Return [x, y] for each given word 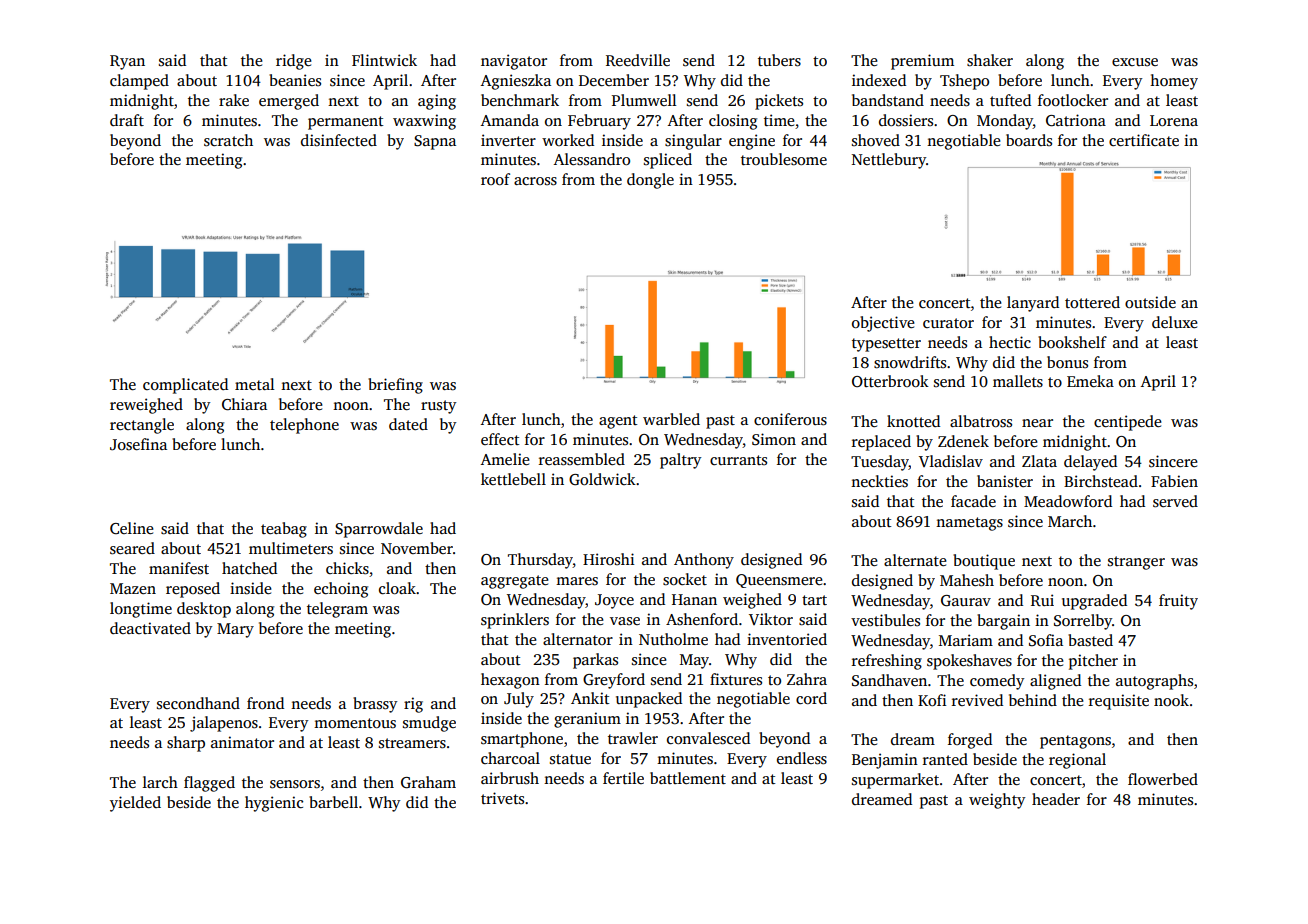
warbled [671, 419]
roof [495, 179]
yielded [135, 804]
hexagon [510, 681]
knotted [913, 421]
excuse [1135, 62]
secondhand [198, 703]
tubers [779, 60]
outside [1150, 302]
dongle [650, 181]
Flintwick [384, 60]
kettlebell [513, 479]
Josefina [138, 444]
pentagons [1075, 742]
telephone [304, 426]
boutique [984, 562]
